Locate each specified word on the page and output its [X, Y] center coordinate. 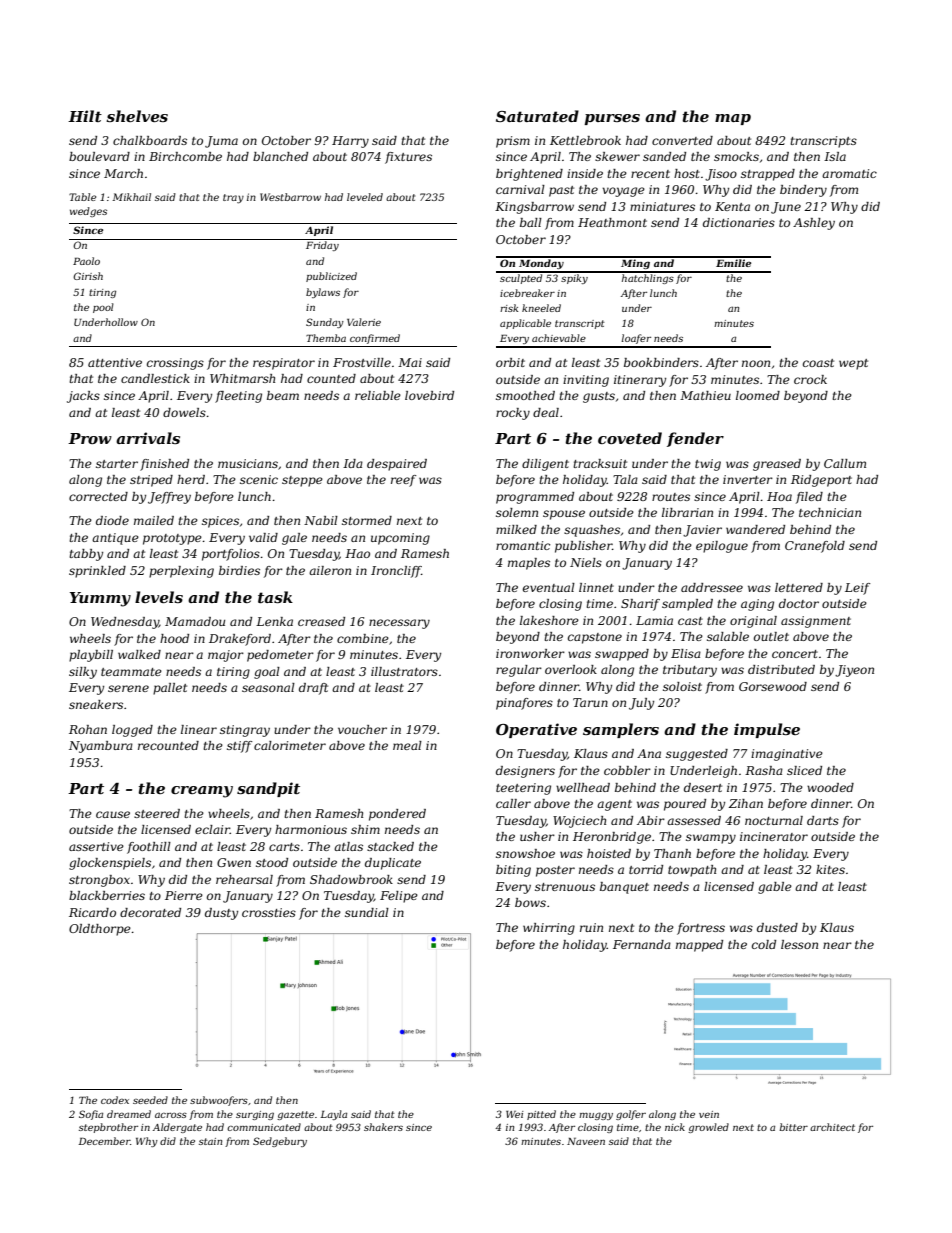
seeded [150, 1100]
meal [407, 745]
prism [513, 142]
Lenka [274, 621]
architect [832, 1127]
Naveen [586, 1141]
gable [775, 888]
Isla [835, 156]
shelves [137, 116]
